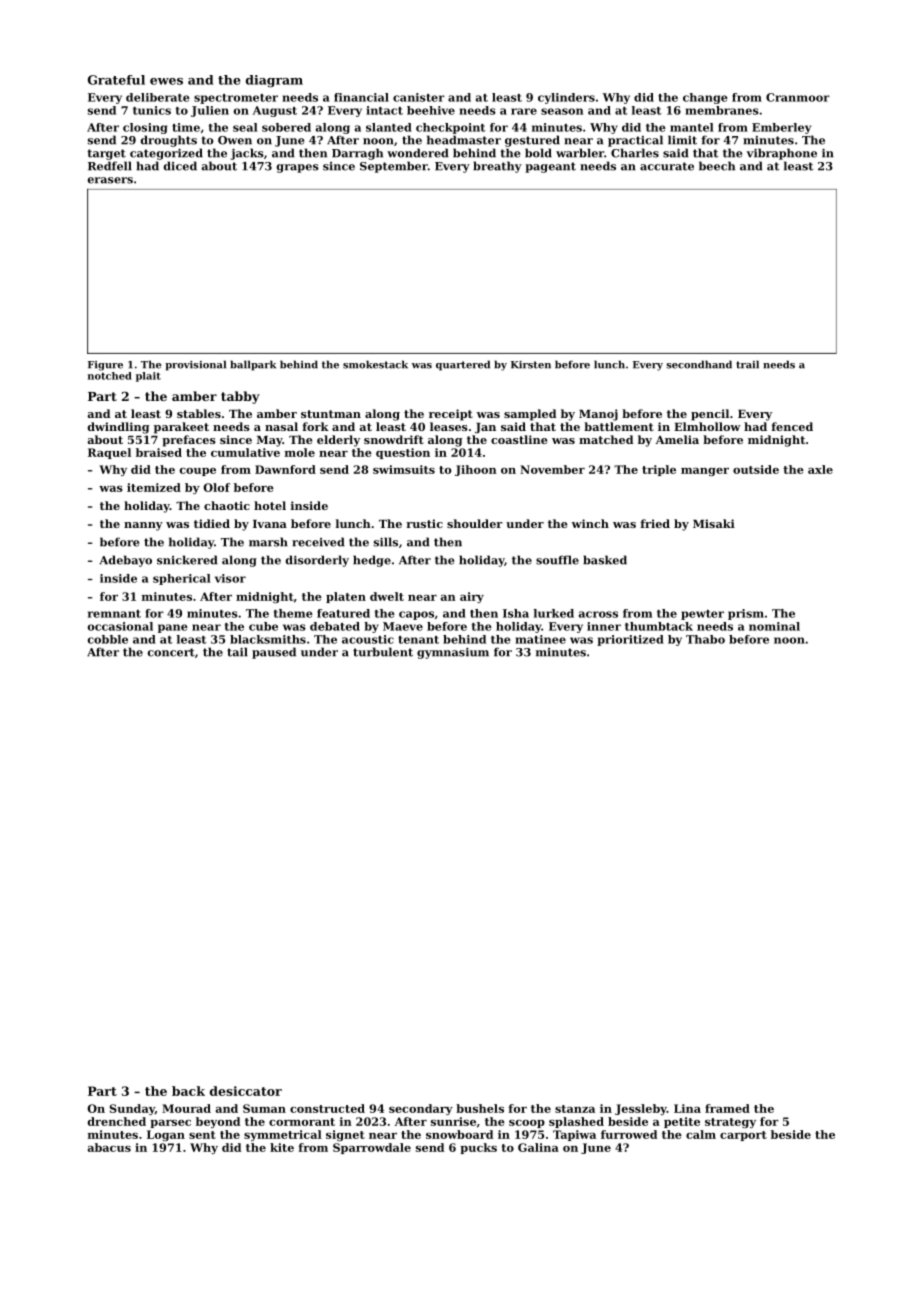 Image resolution: width=924 pixels, height=1308 pixels. What do you see at coordinates (125, 561) in the screenshot?
I see `Adebayo` at bounding box center [125, 561].
